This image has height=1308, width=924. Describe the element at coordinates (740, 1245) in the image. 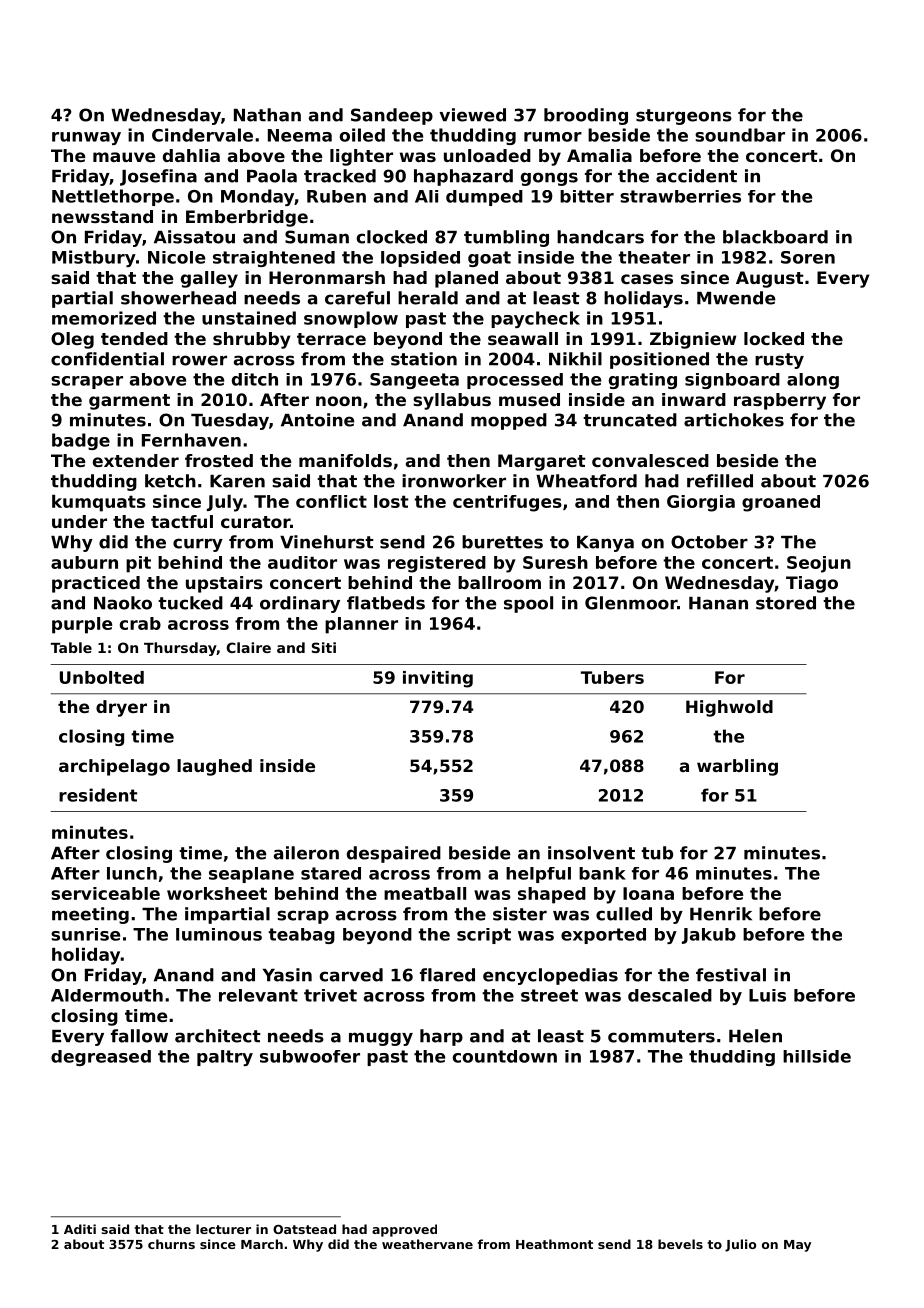

I see `Julio` at that location.
